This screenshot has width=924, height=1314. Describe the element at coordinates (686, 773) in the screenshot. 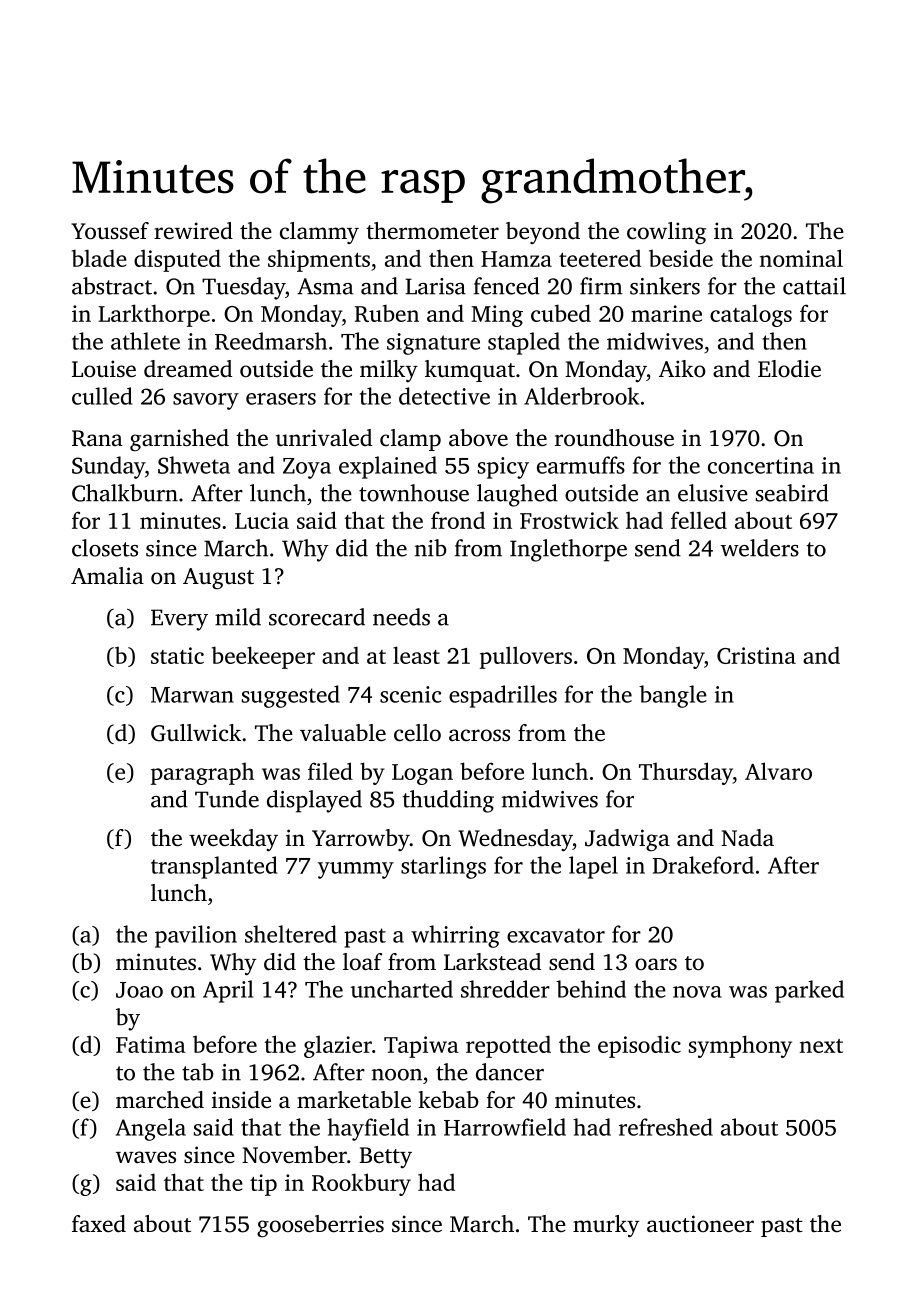

I see `Thursday` at that location.
